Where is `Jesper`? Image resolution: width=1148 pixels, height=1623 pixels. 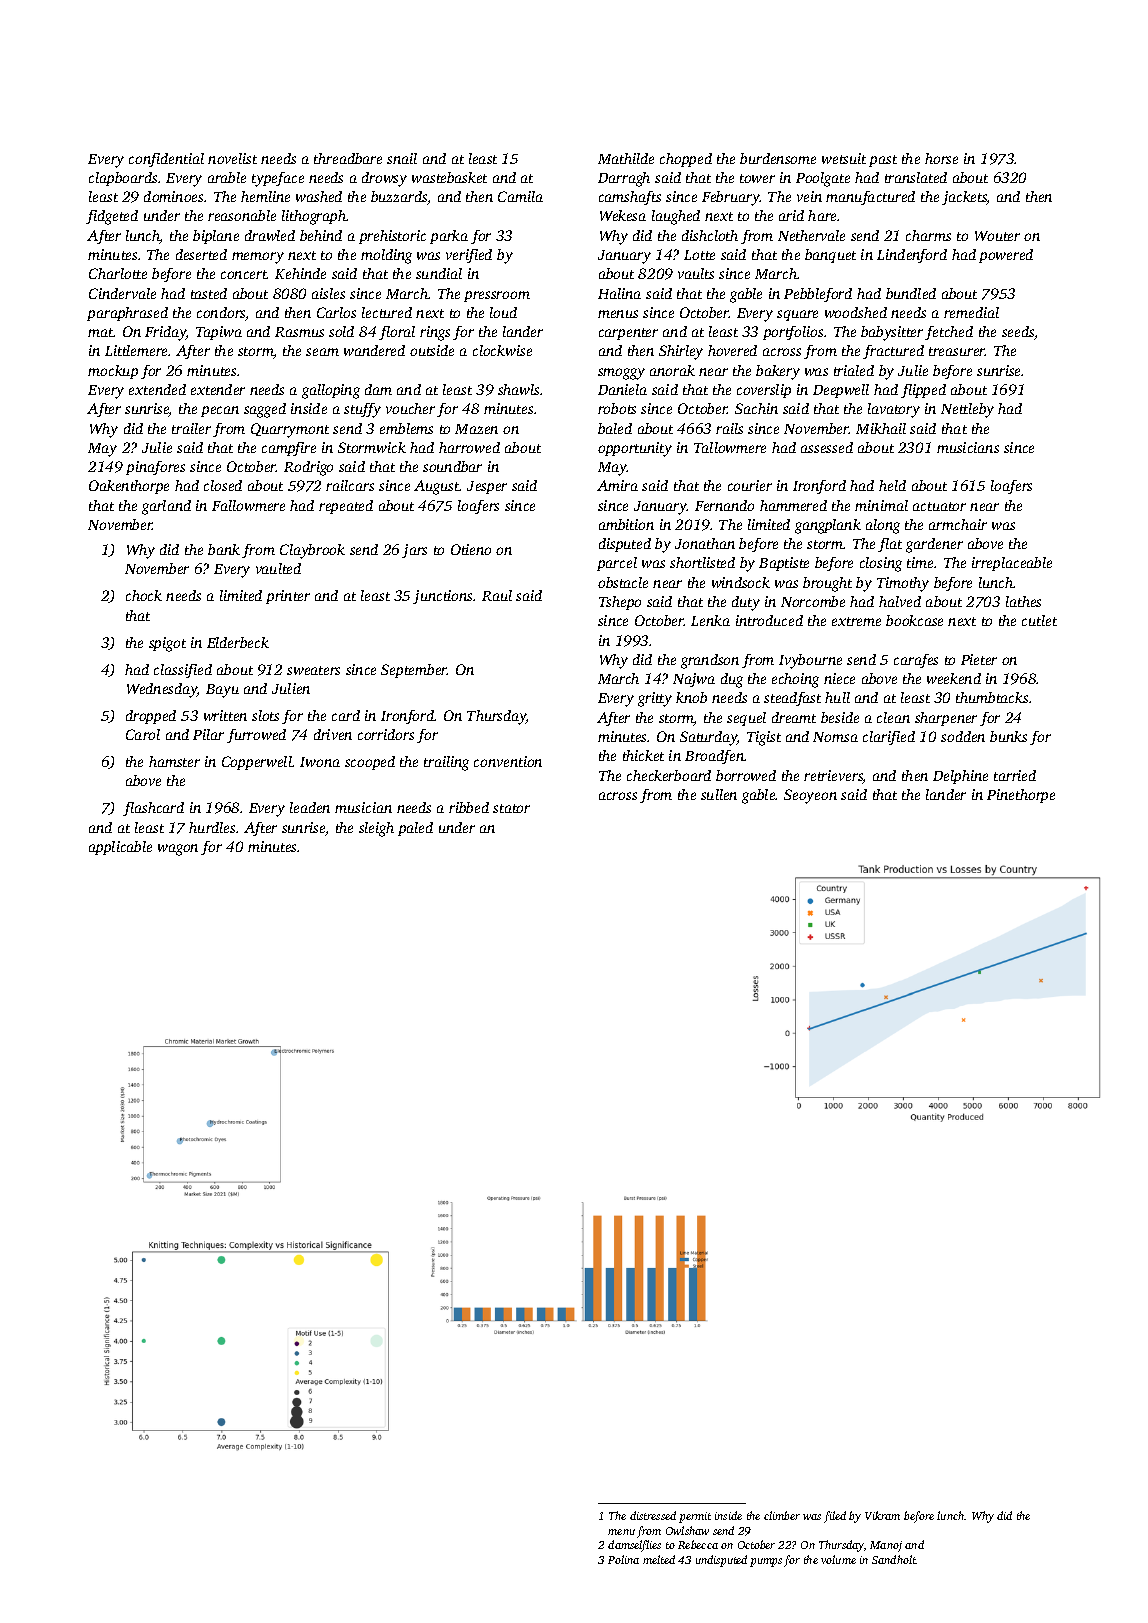
Jesper is located at coordinates (487, 487).
